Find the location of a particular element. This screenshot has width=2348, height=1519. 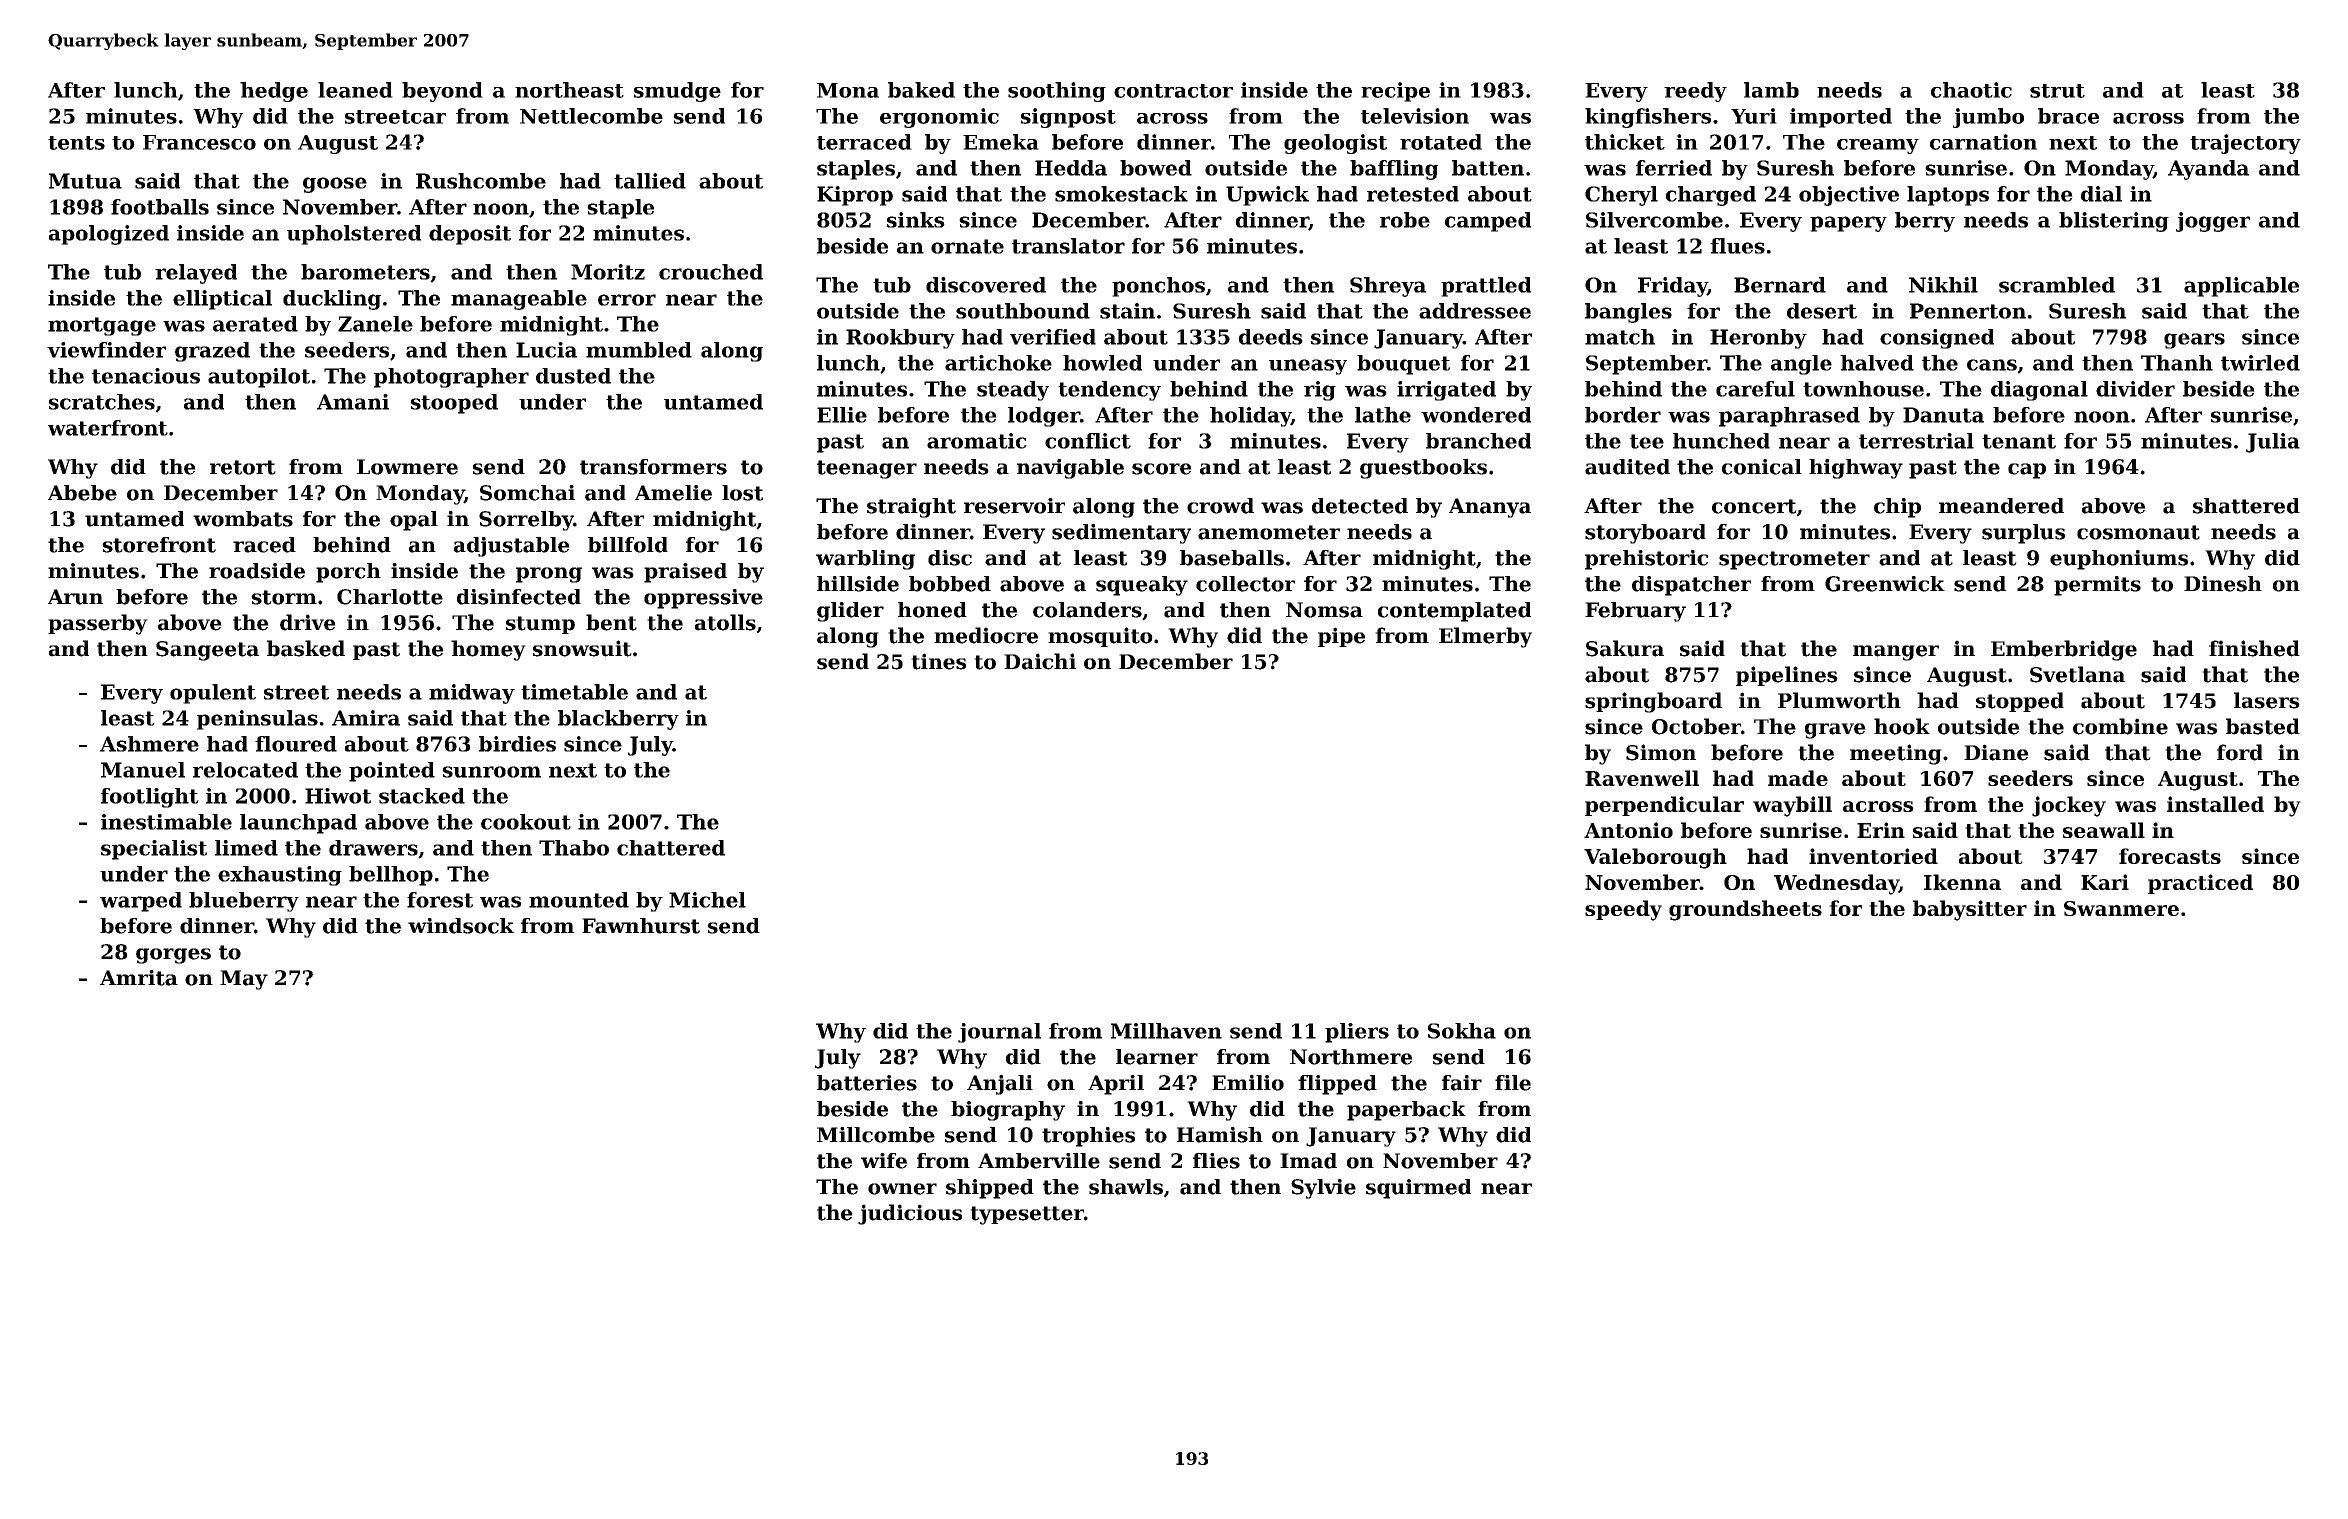

Moritz is located at coordinates (608, 272).
